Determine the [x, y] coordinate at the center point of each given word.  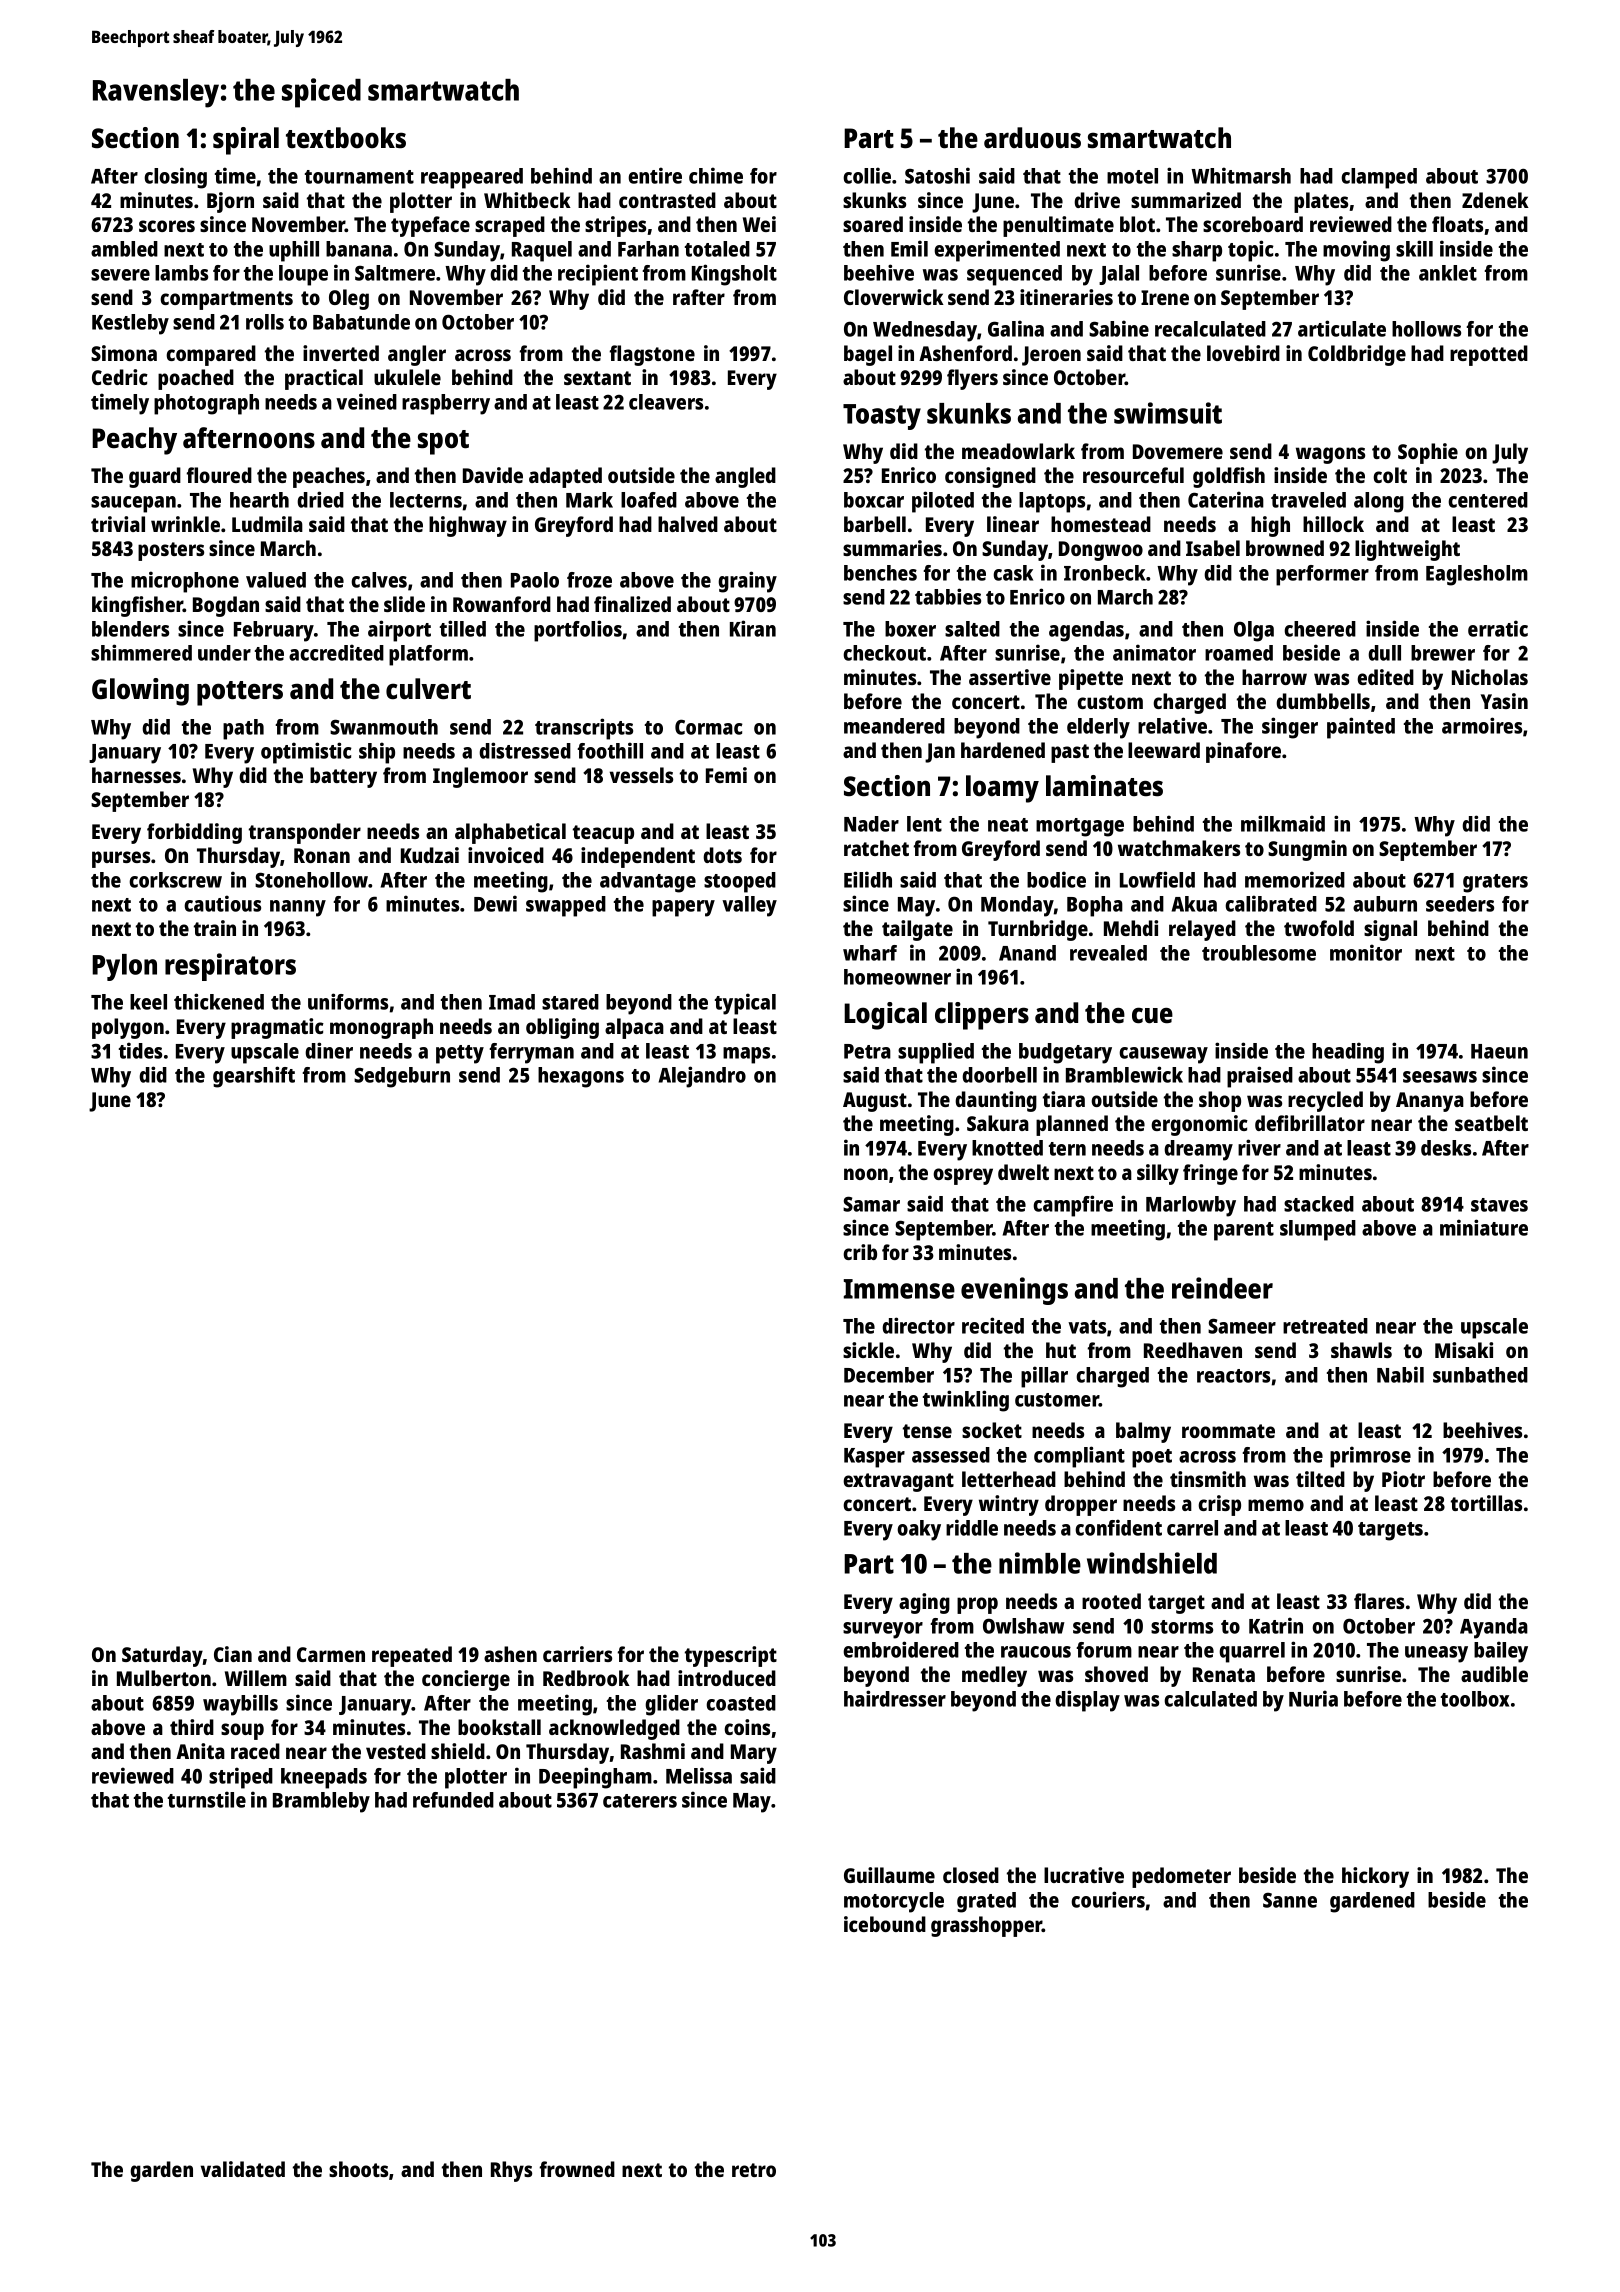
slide [404, 604]
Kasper [874, 1458]
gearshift [254, 1077]
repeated [412, 1656]
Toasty [882, 417]
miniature [1484, 1227]
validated [243, 2169]
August [875, 1102]
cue [1152, 1015]
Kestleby [130, 324]
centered [1488, 500]
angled [745, 477]
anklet [1448, 273]
